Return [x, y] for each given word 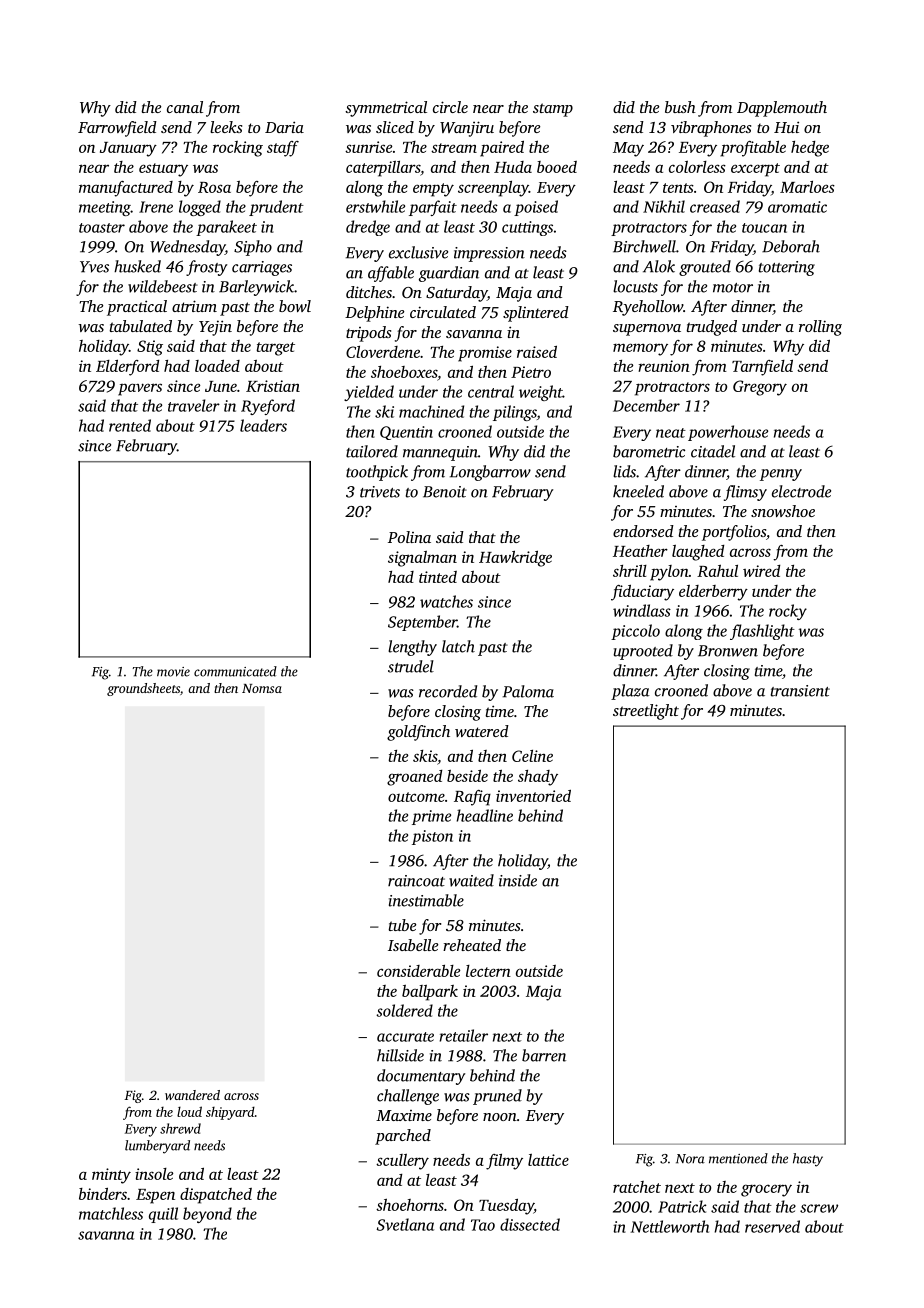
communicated [235, 671]
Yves [94, 267]
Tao [483, 1225]
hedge [810, 149]
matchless [111, 1213]
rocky [788, 612]
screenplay [493, 189]
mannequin [440, 453]
